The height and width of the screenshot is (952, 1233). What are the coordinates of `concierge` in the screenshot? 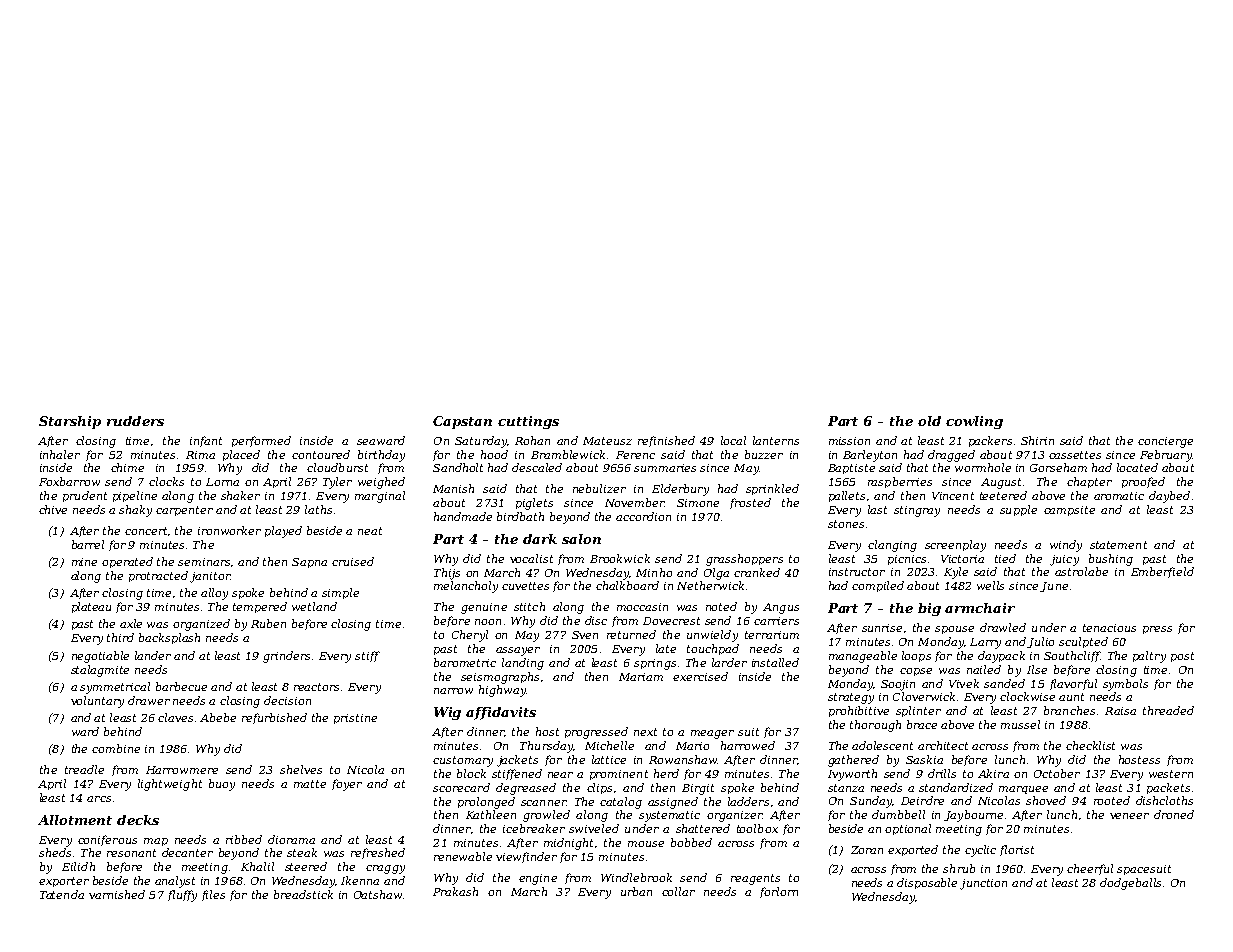 It's located at (1165, 442).
